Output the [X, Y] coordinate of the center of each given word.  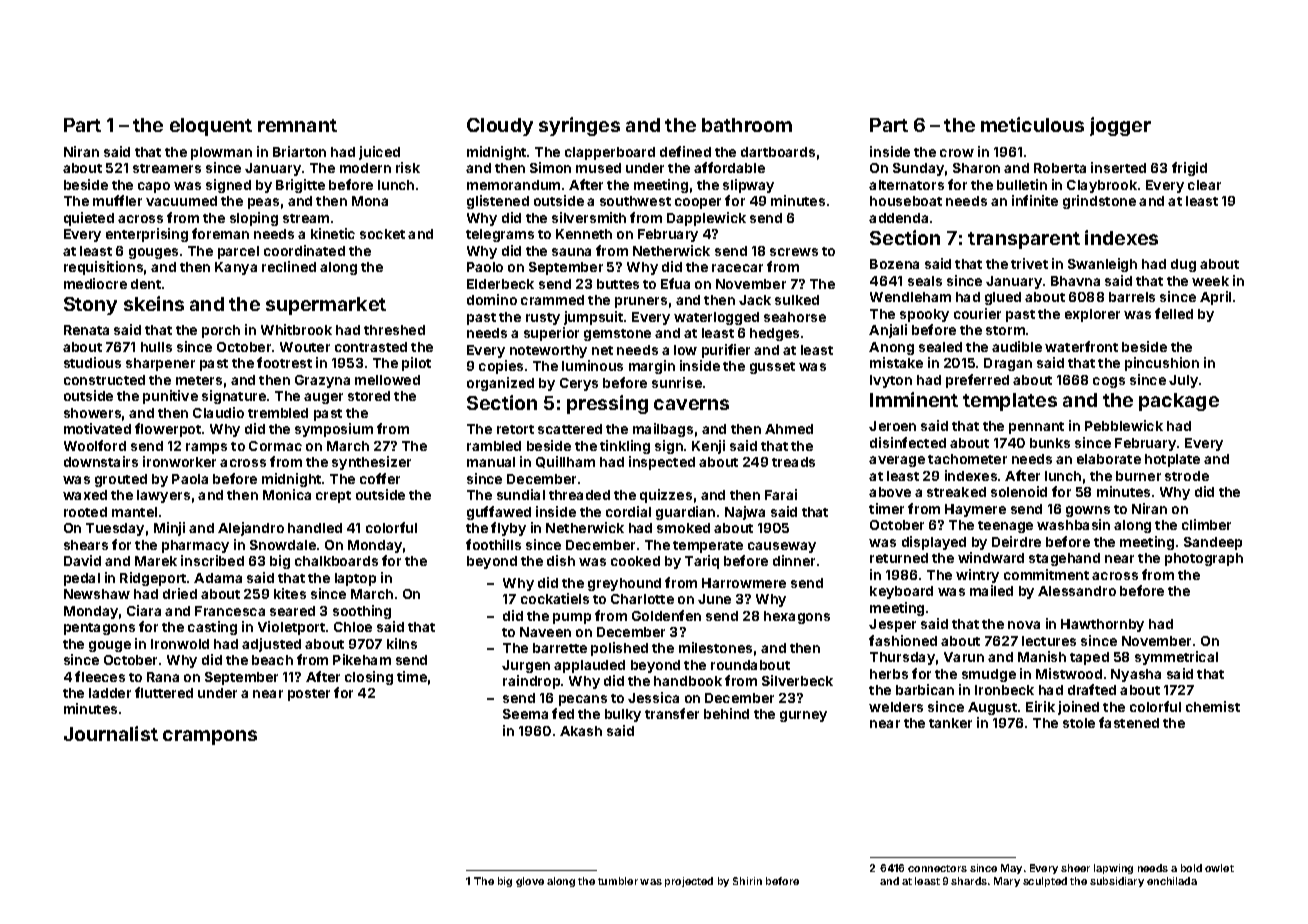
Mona [370, 201]
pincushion [1162, 364]
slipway [748, 186]
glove [530, 882]
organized [500, 384]
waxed [85, 495]
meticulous [1032, 124]
